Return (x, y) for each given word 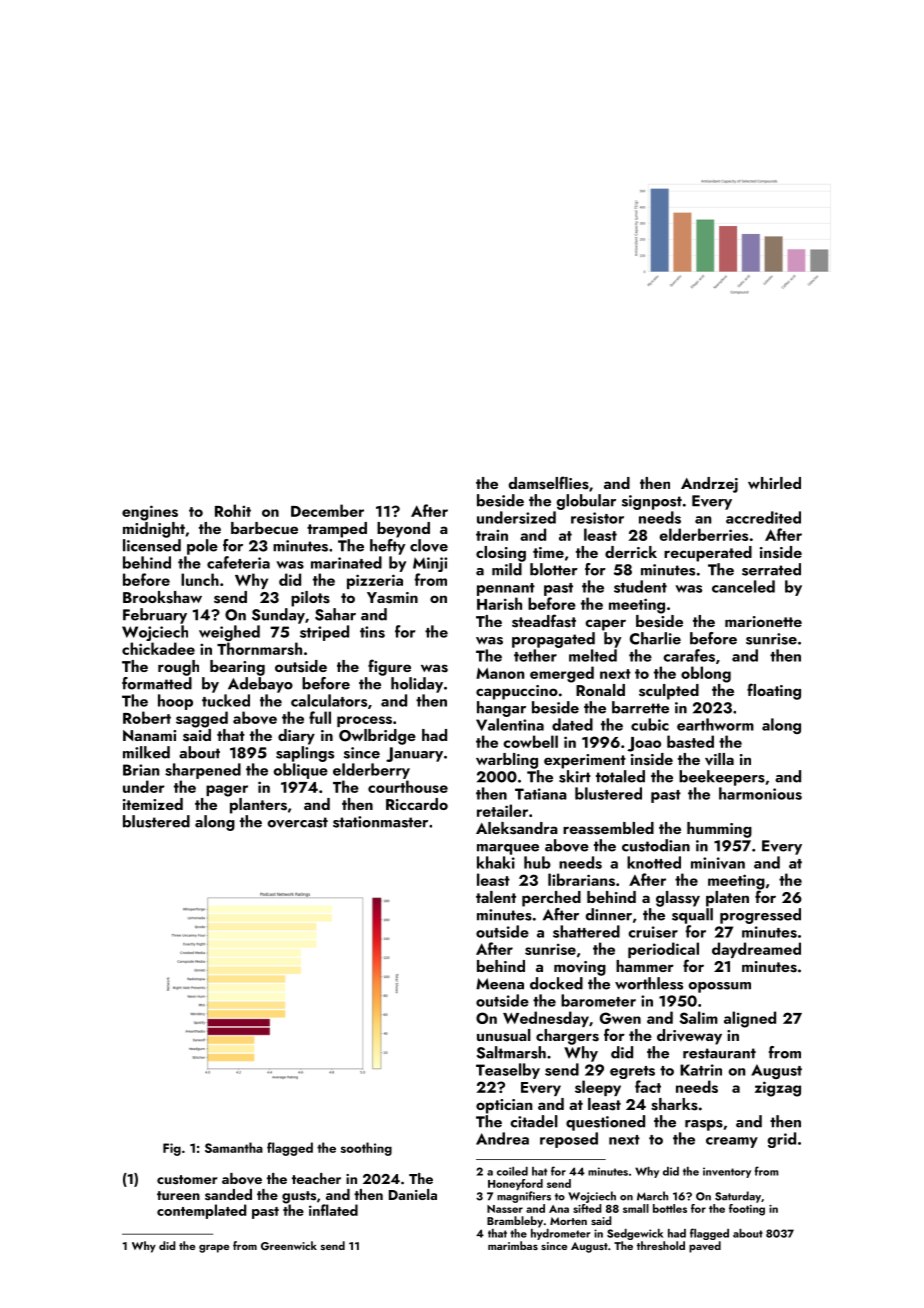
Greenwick (289, 1245)
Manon (500, 673)
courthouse (408, 786)
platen (727, 899)
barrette (640, 707)
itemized (153, 804)
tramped (337, 530)
